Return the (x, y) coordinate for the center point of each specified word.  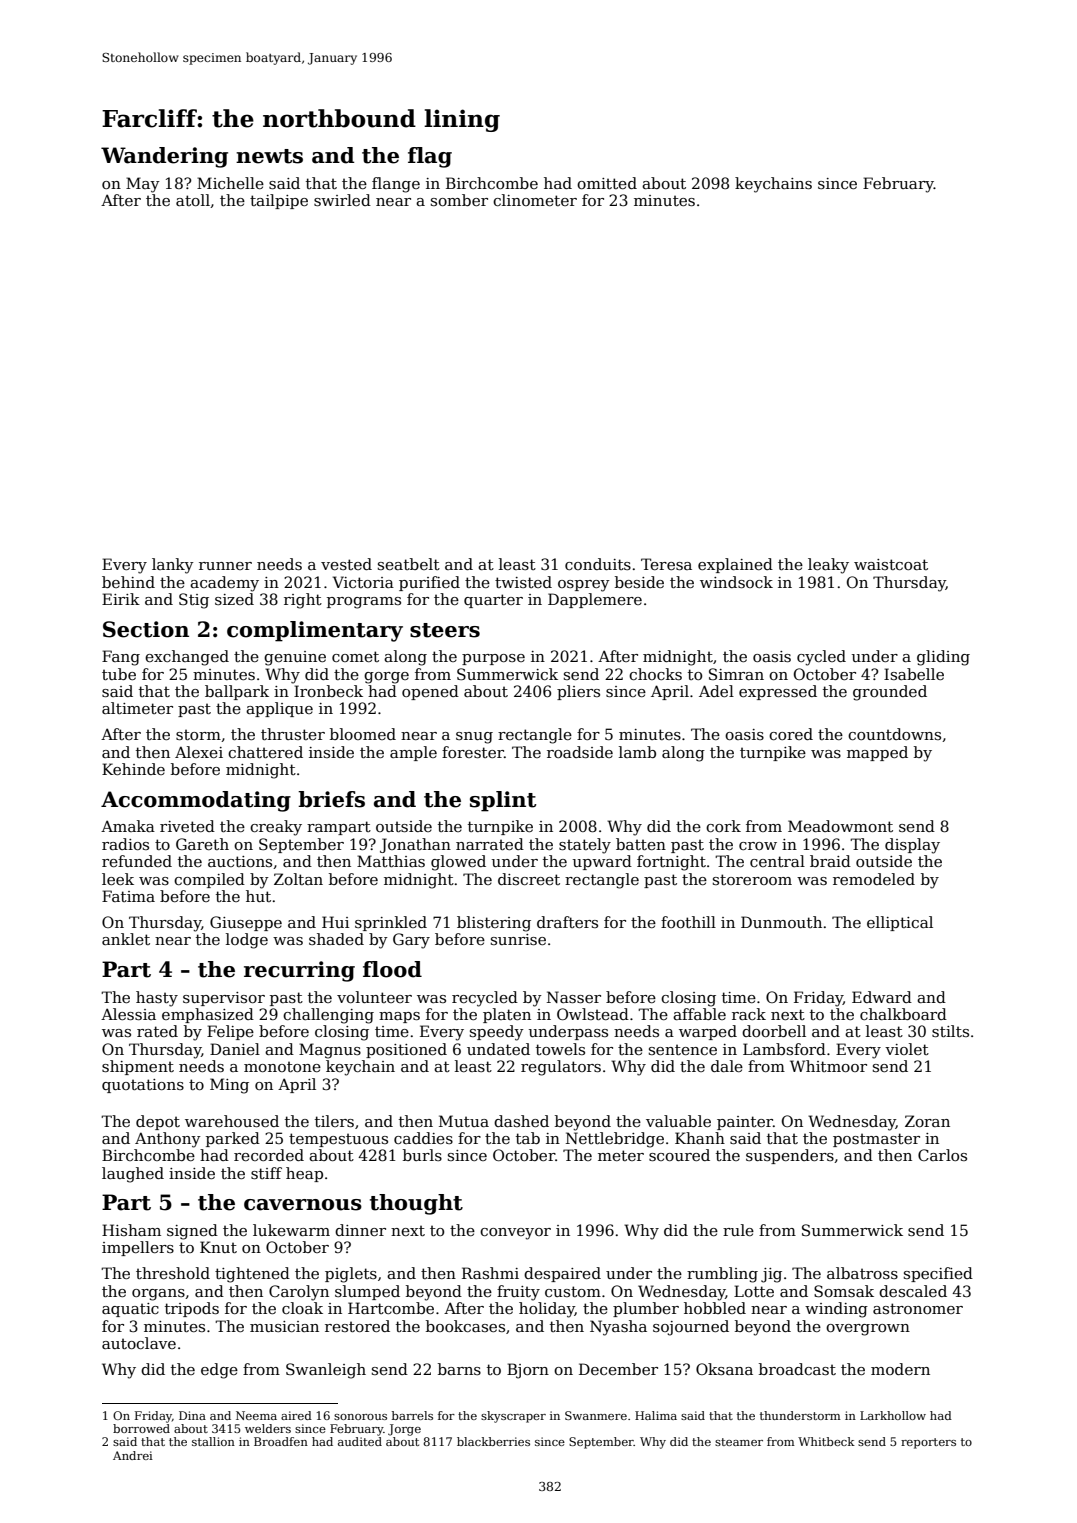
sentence (683, 1049)
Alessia (128, 1014)
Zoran (927, 1121)
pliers (578, 692)
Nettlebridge (615, 1140)
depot (158, 1122)
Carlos (942, 1155)
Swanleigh (326, 1371)
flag (430, 157)
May (143, 185)
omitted (607, 183)
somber (459, 200)
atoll (193, 200)
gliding (943, 658)
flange (396, 185)
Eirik (121, 599)
